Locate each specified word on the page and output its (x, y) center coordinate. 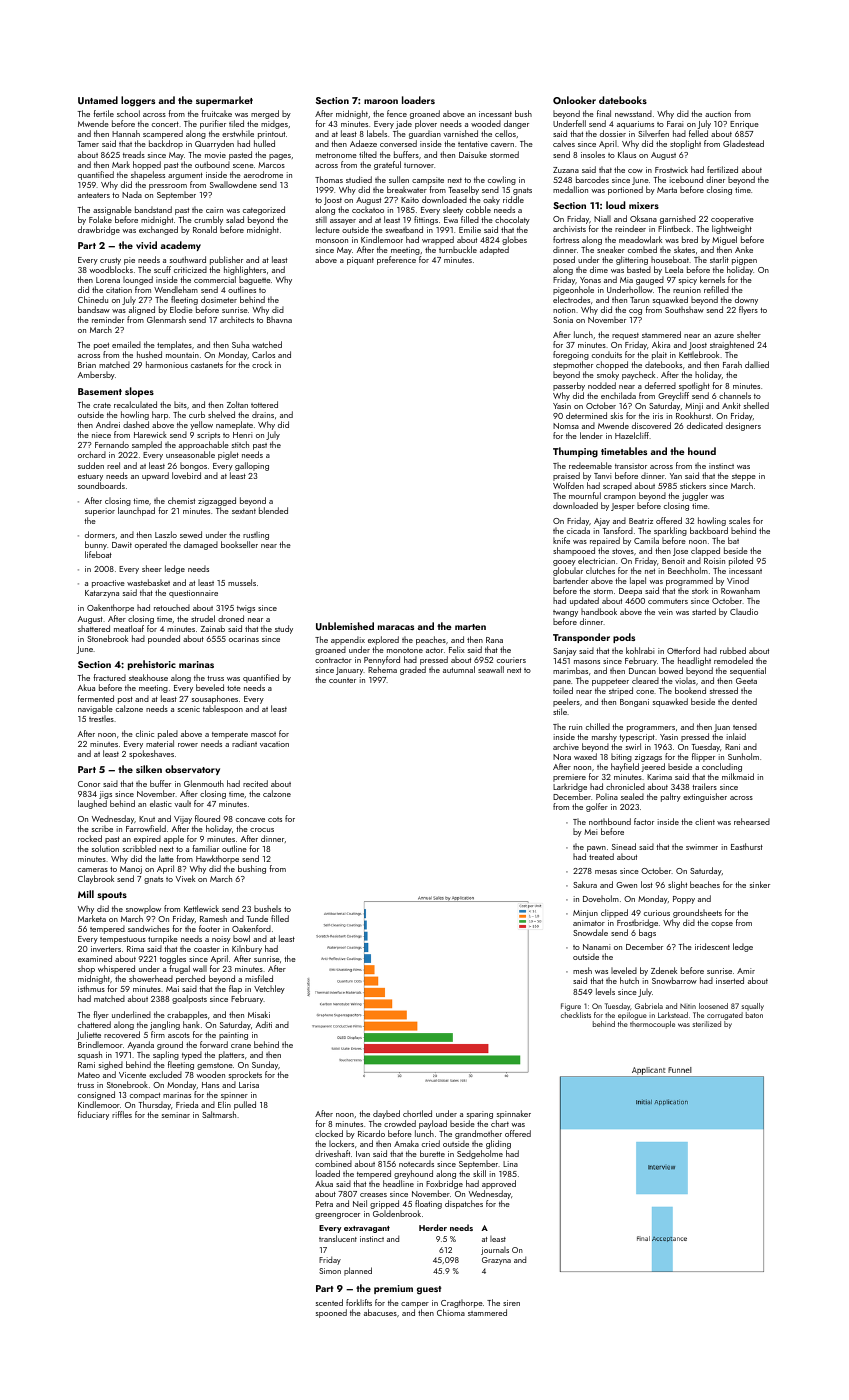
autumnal (459, 669)
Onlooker (574, 100)
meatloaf (129, 628)
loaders (418, 100)
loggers (138, 101)
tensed (745, 726)
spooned (331, 1313)
